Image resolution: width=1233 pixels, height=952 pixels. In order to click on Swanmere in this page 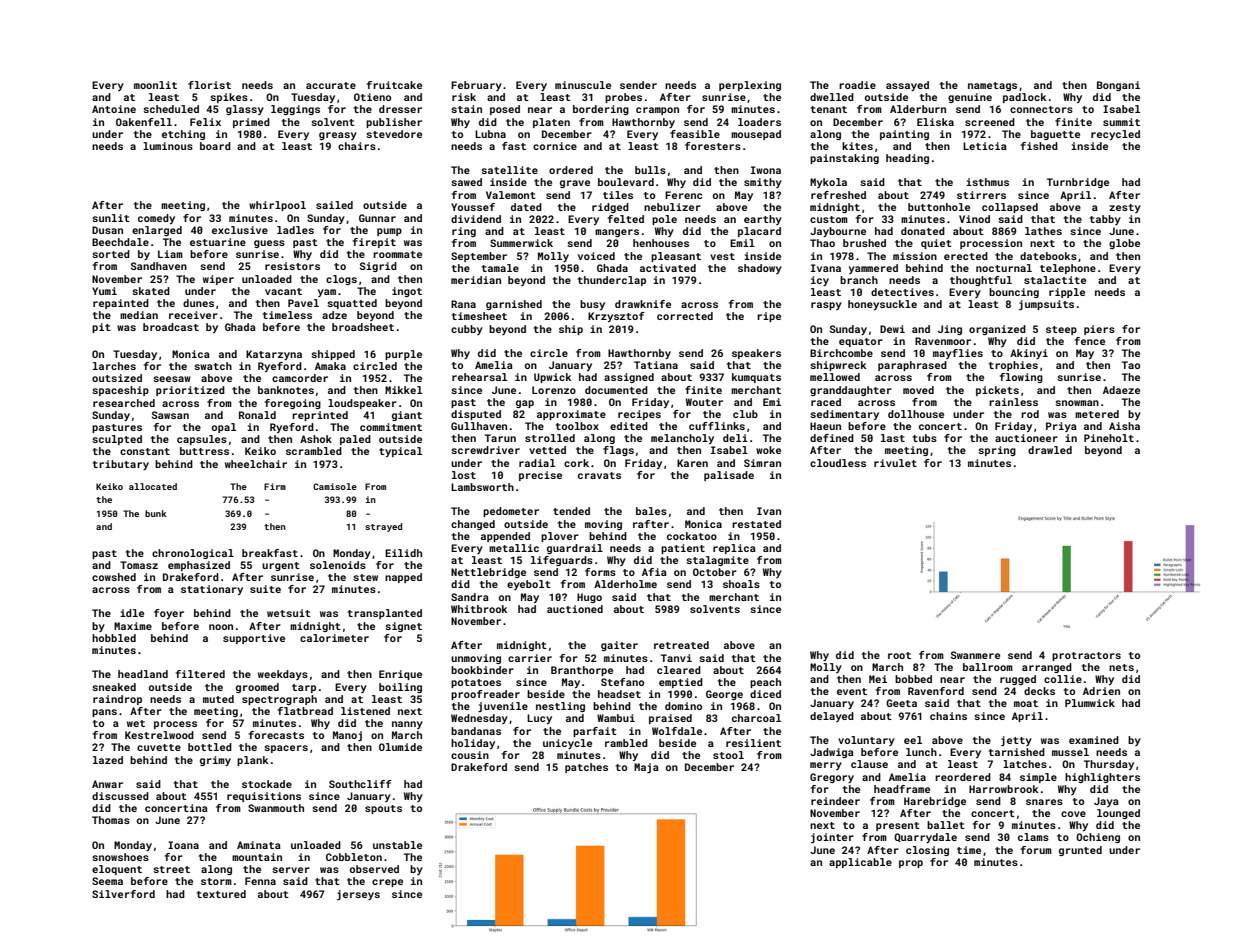, I will do `click(975, 655)`.
